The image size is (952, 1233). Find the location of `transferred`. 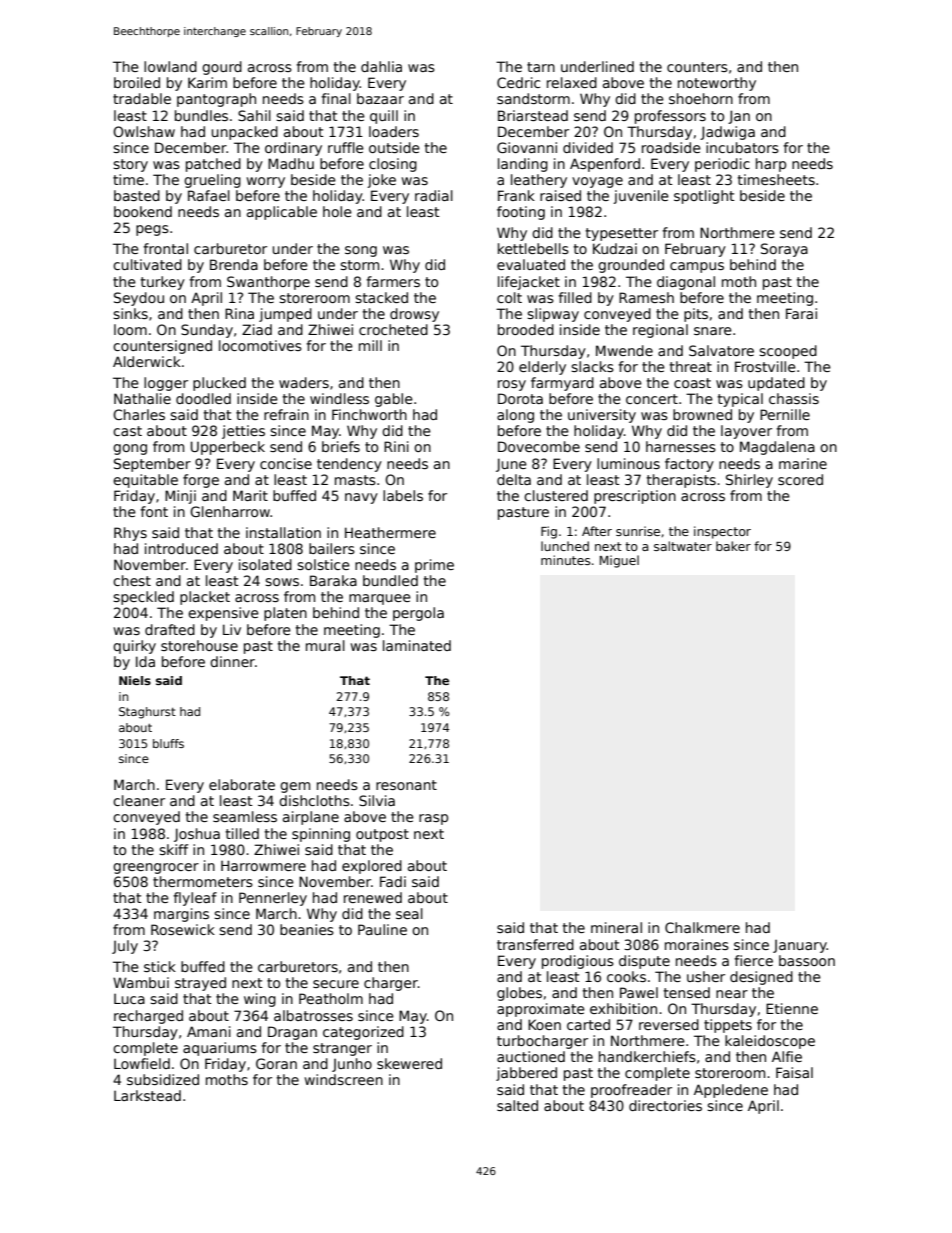

transferred is located at coordinates (535, 944).
